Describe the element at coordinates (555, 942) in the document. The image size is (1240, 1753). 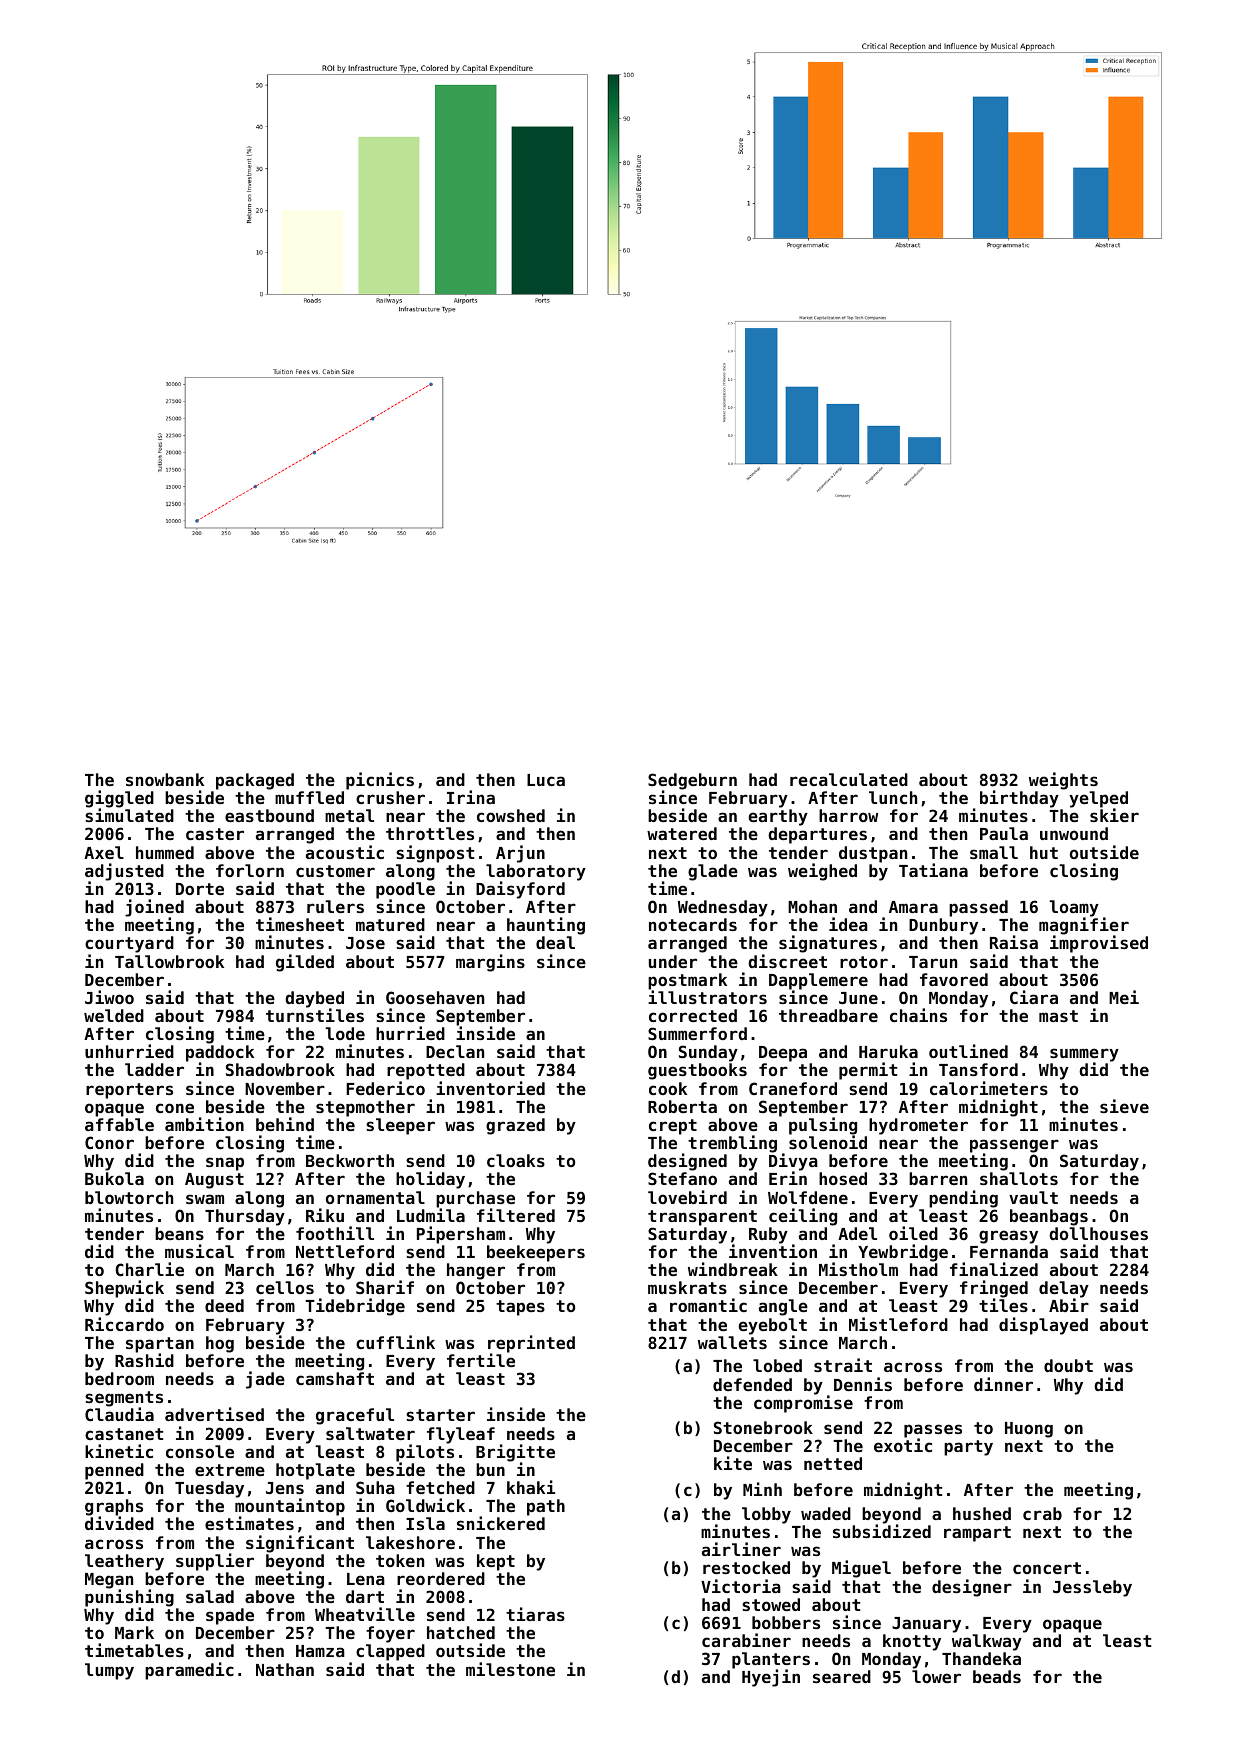
I see `deal` at that location.
